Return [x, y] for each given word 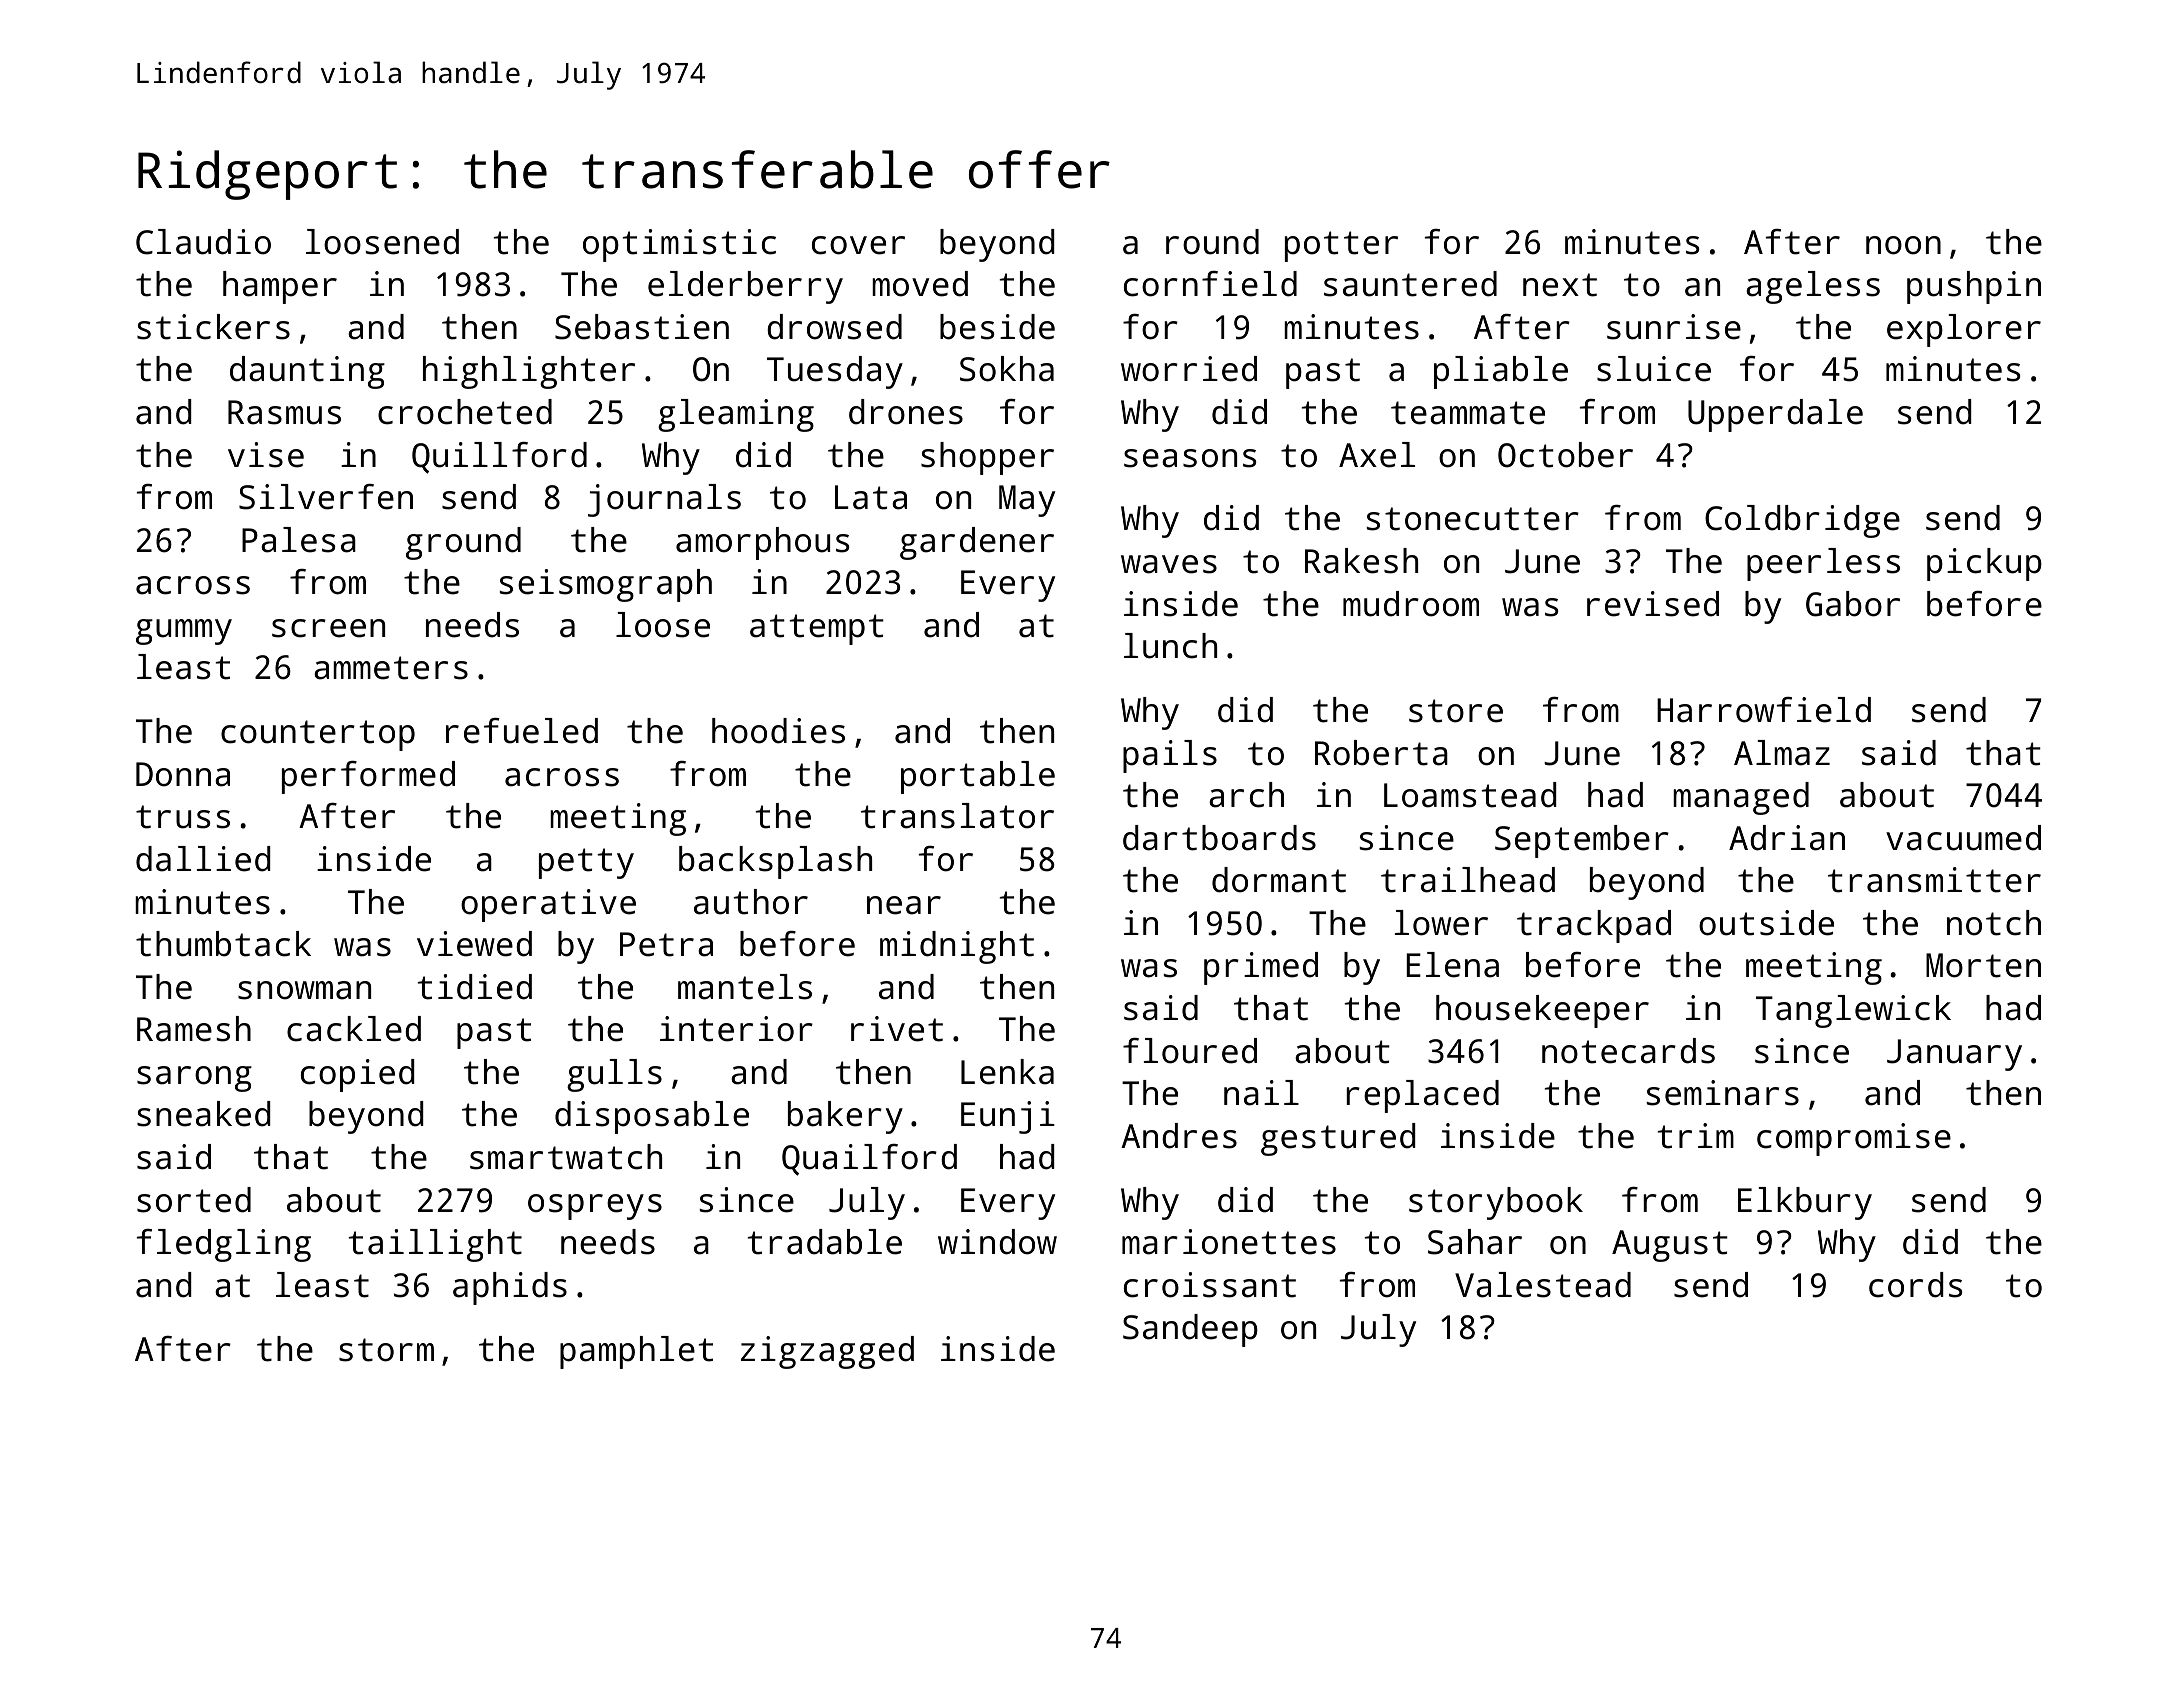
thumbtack [223, 944]
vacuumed [1963, 838]
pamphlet [636, 1352]
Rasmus [284, 412]
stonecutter [1473, 519]
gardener [977, 543]
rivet [897, 1029]
